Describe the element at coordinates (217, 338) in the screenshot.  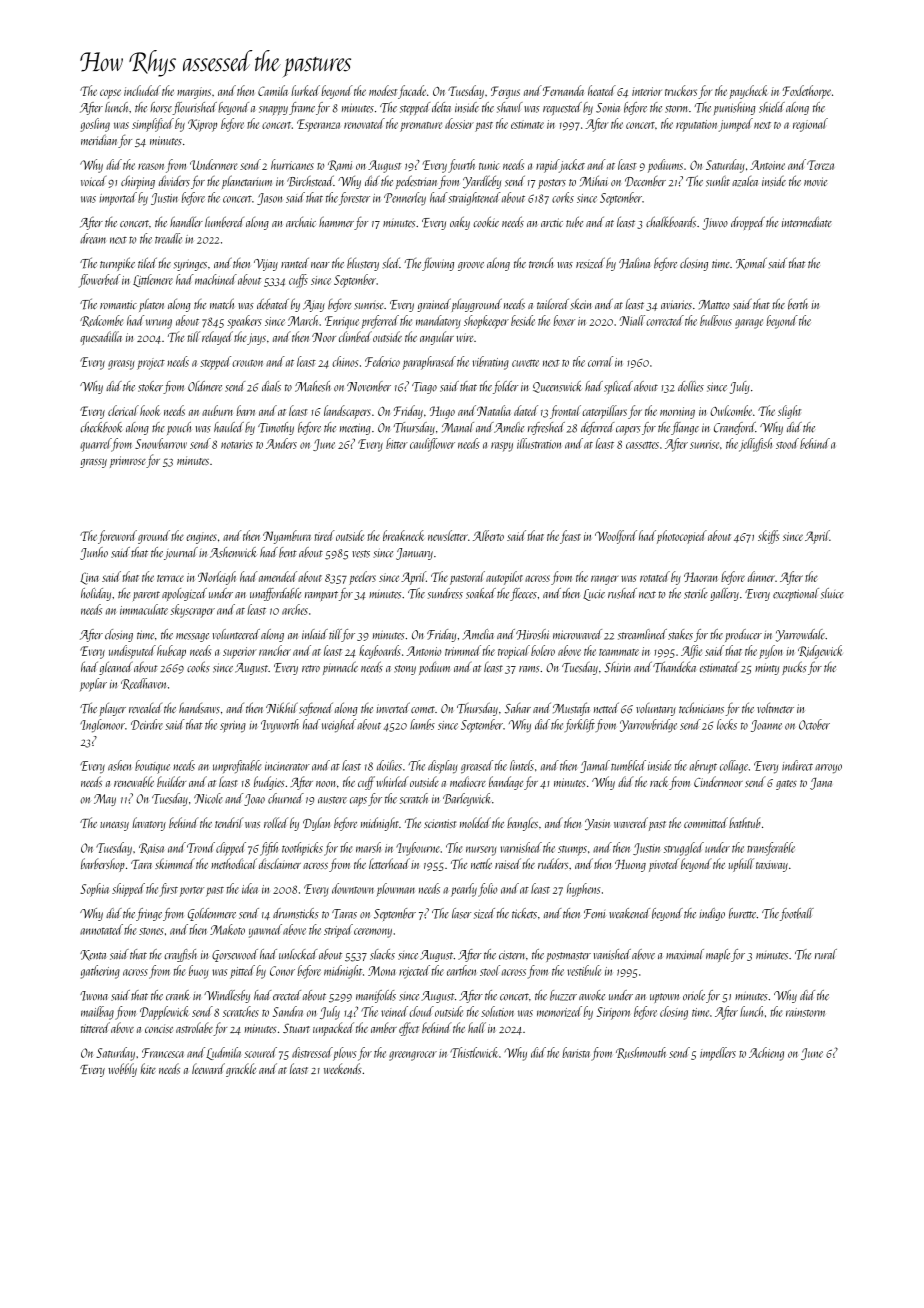
I see `relayed` at that location.
